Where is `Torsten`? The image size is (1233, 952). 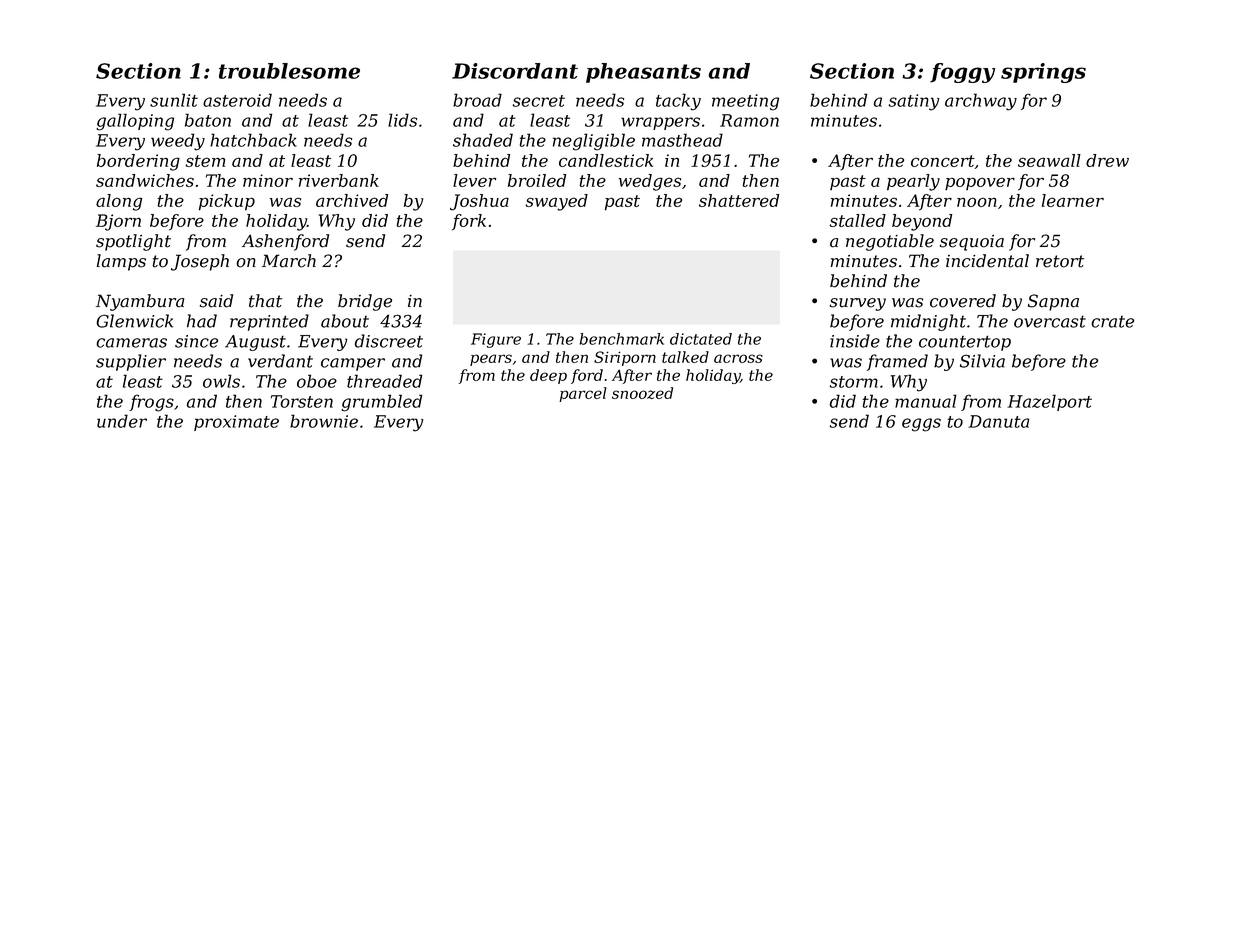
Torsten is located at coordinates (302, 401).
